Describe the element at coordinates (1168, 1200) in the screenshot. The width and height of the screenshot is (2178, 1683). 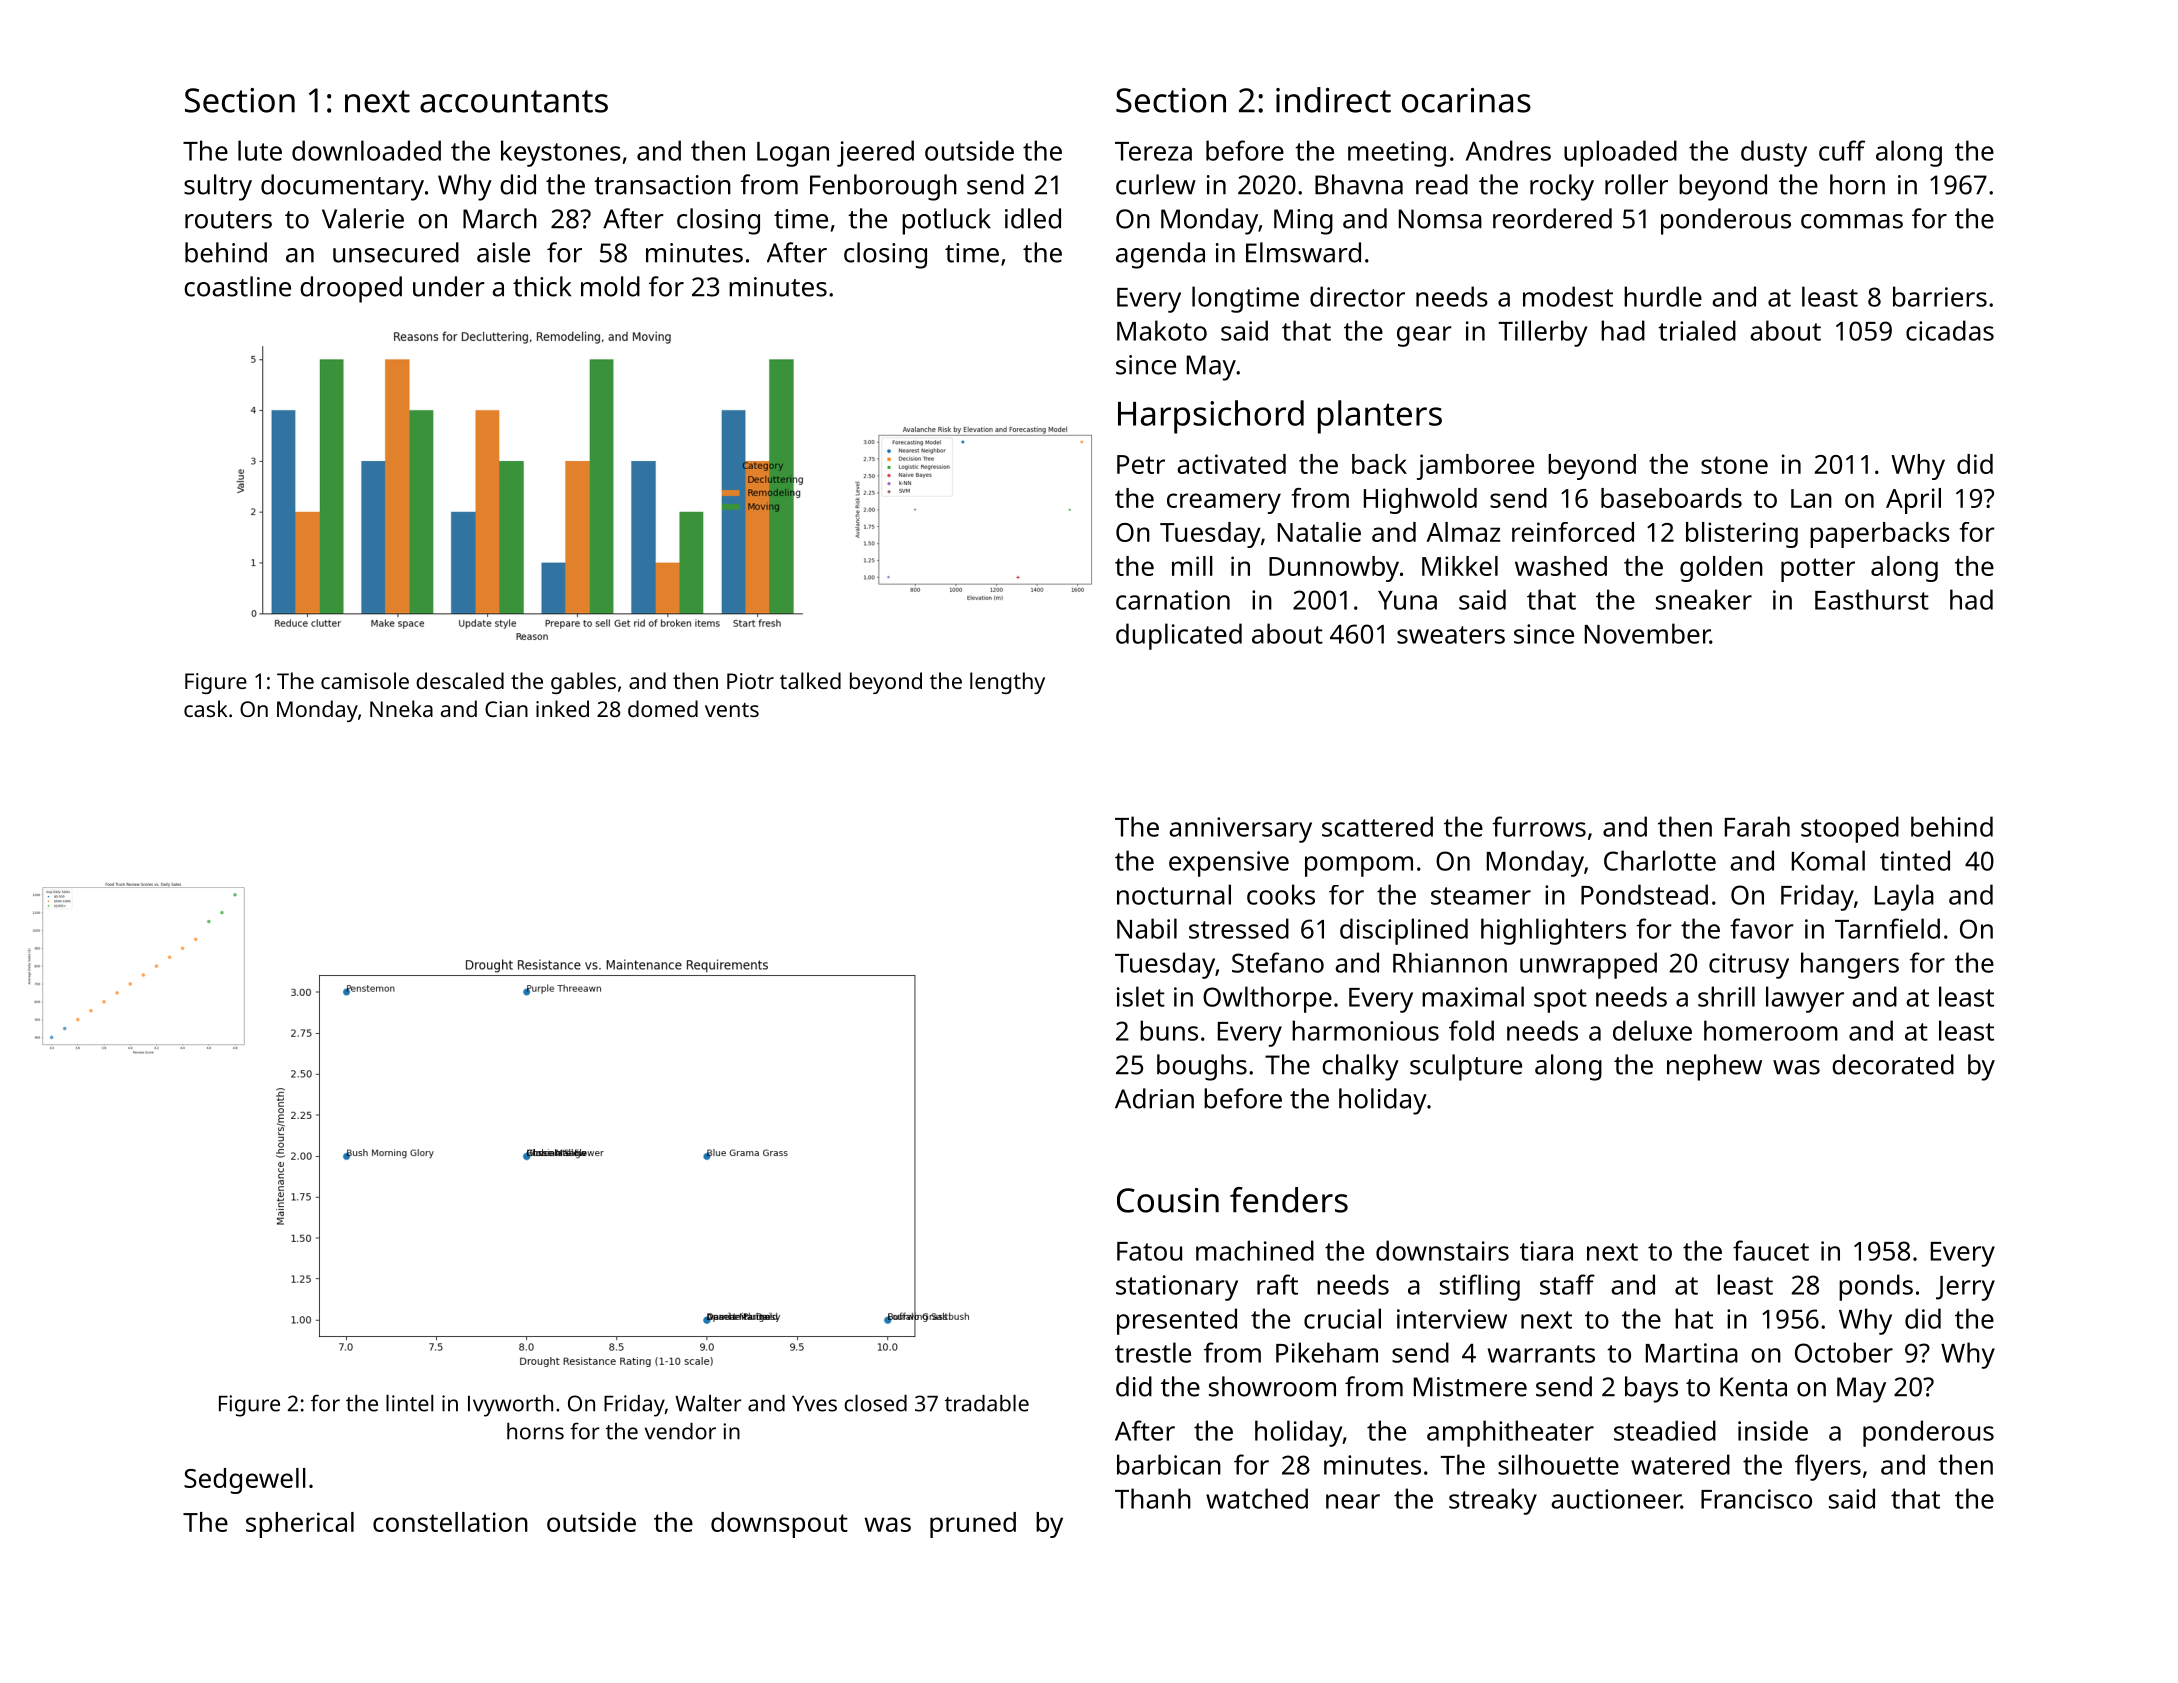
I see `Cousin` at that location.
